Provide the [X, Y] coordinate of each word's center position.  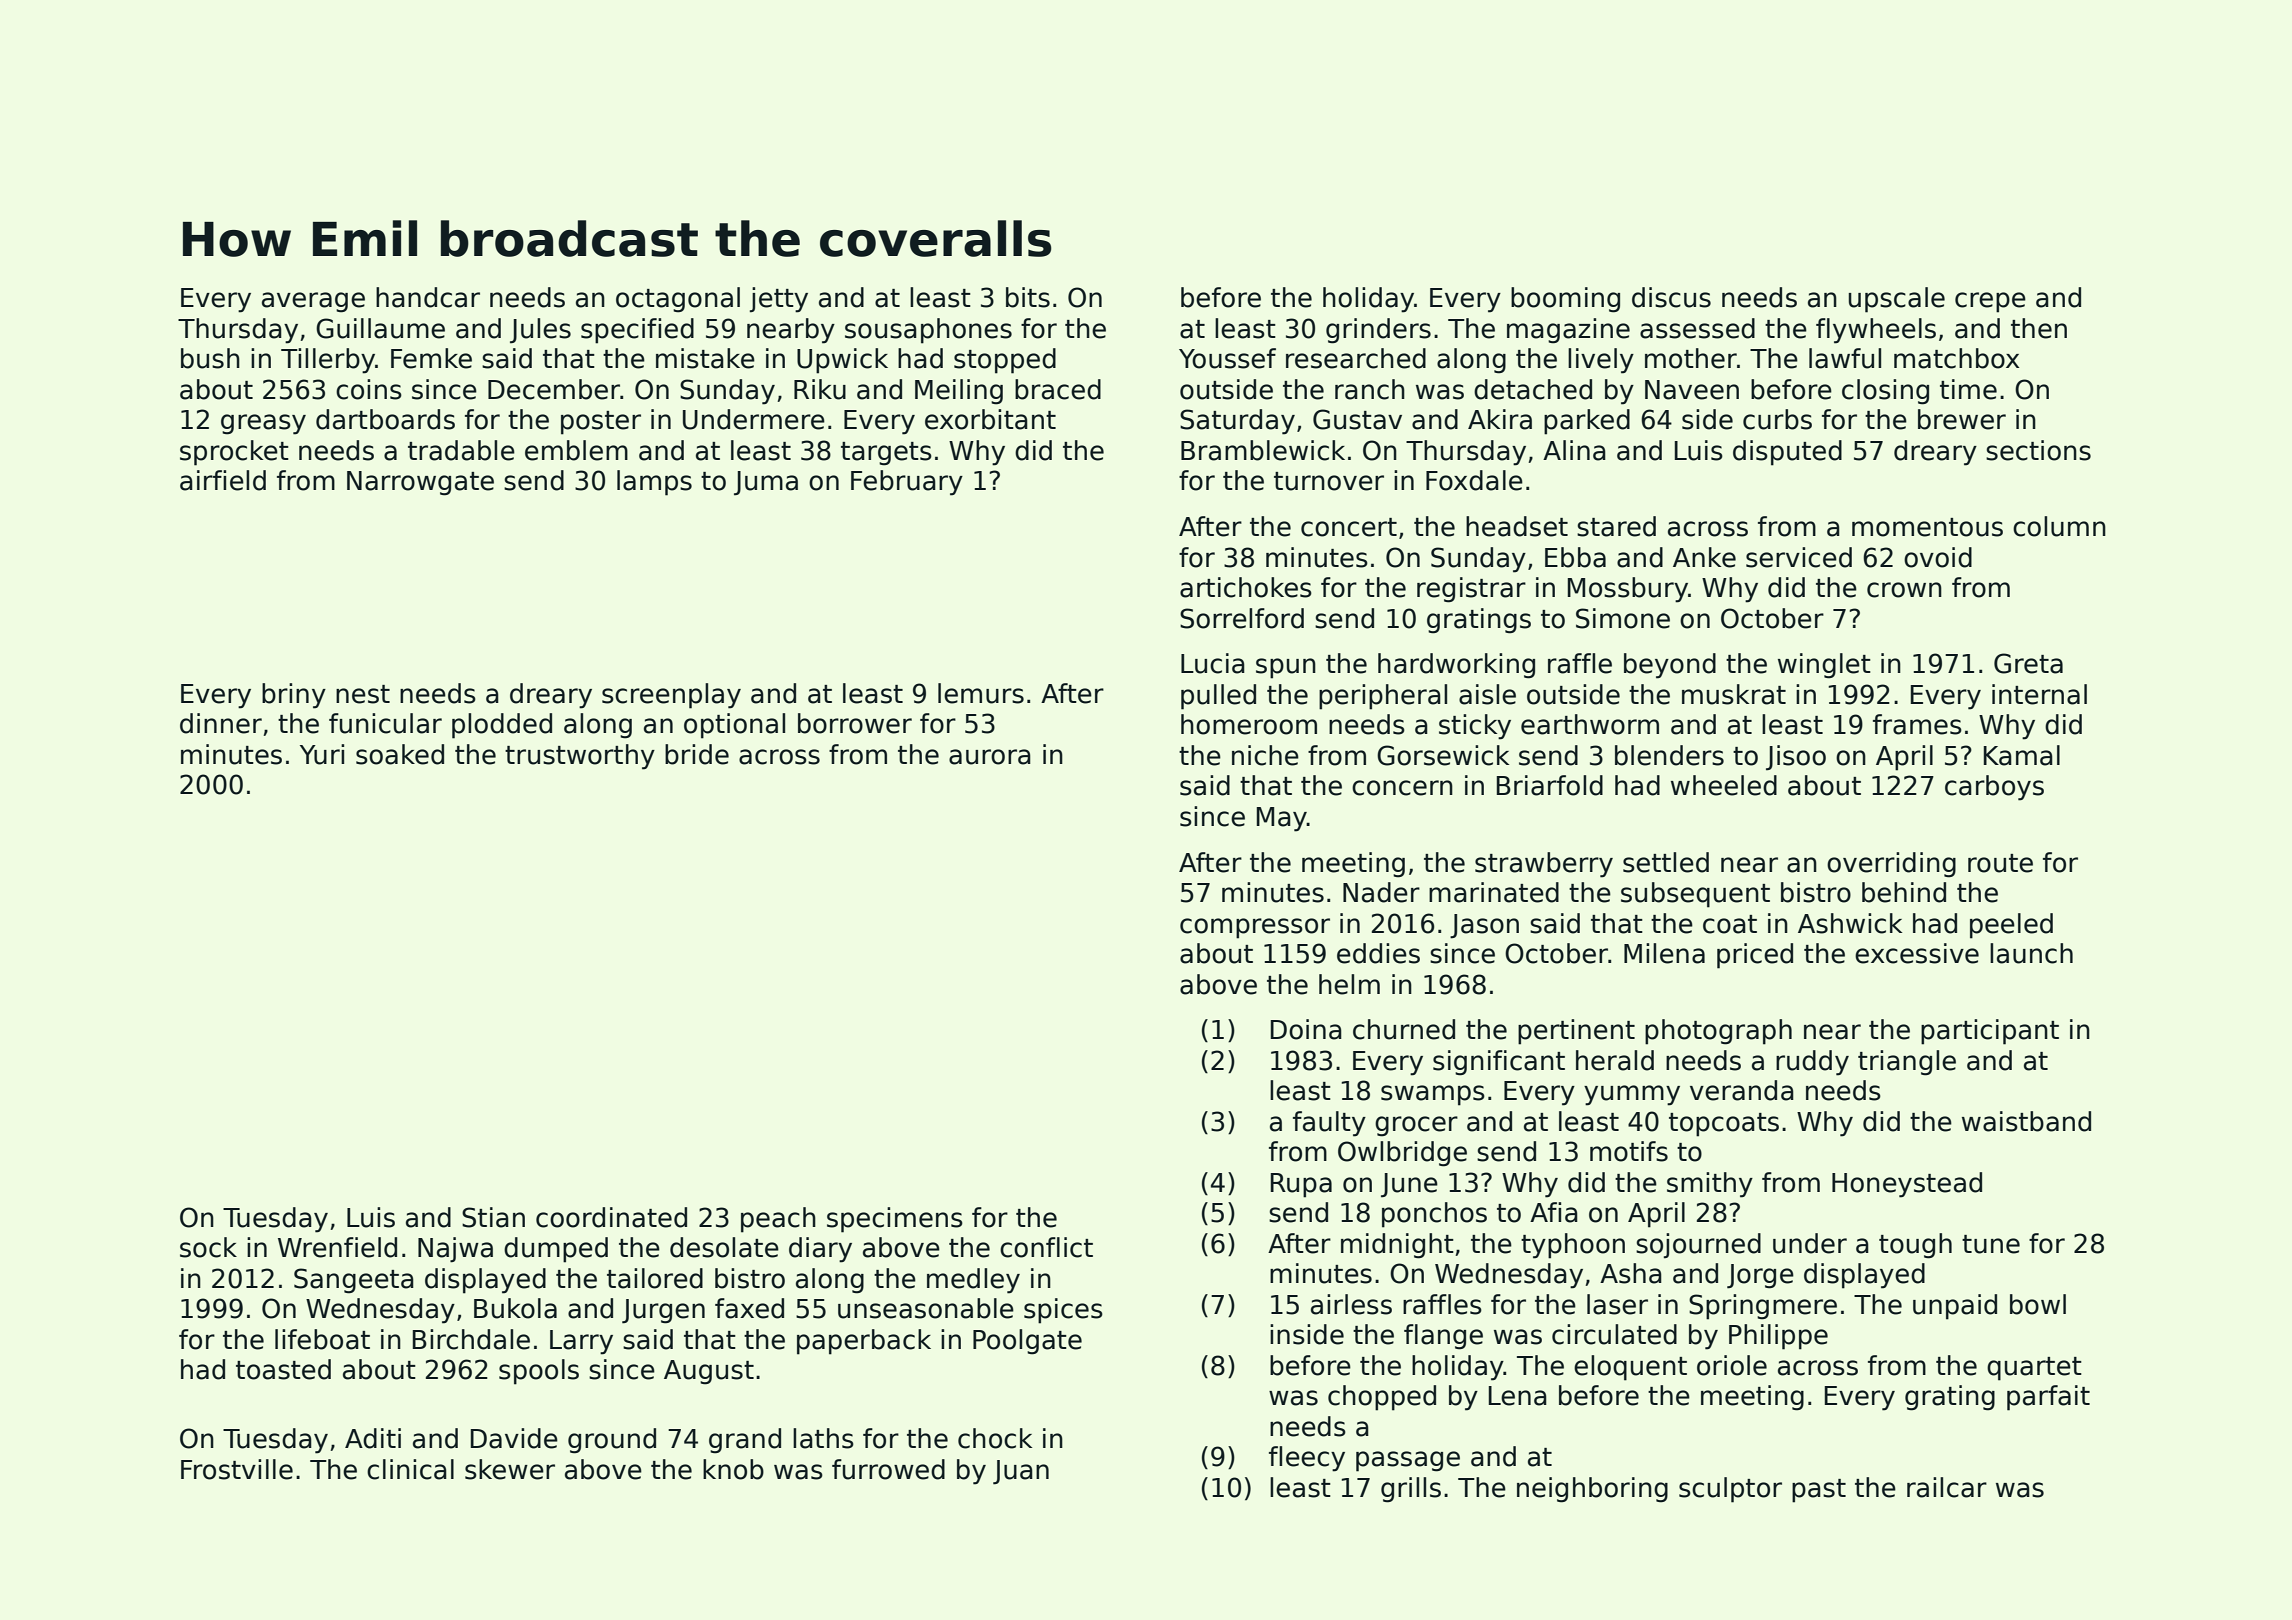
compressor [1255, 928]
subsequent [1695, 895]
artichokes [1246, 587]
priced [1755, 956]
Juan [1021, 1472]
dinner [221, 723]
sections [2038, 450]
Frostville [237, 1469]
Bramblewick [1263, 450]
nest [363, 694]
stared [1616, 526]
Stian [493, 1217]
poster [601, 423]
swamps [1433, 1095]
